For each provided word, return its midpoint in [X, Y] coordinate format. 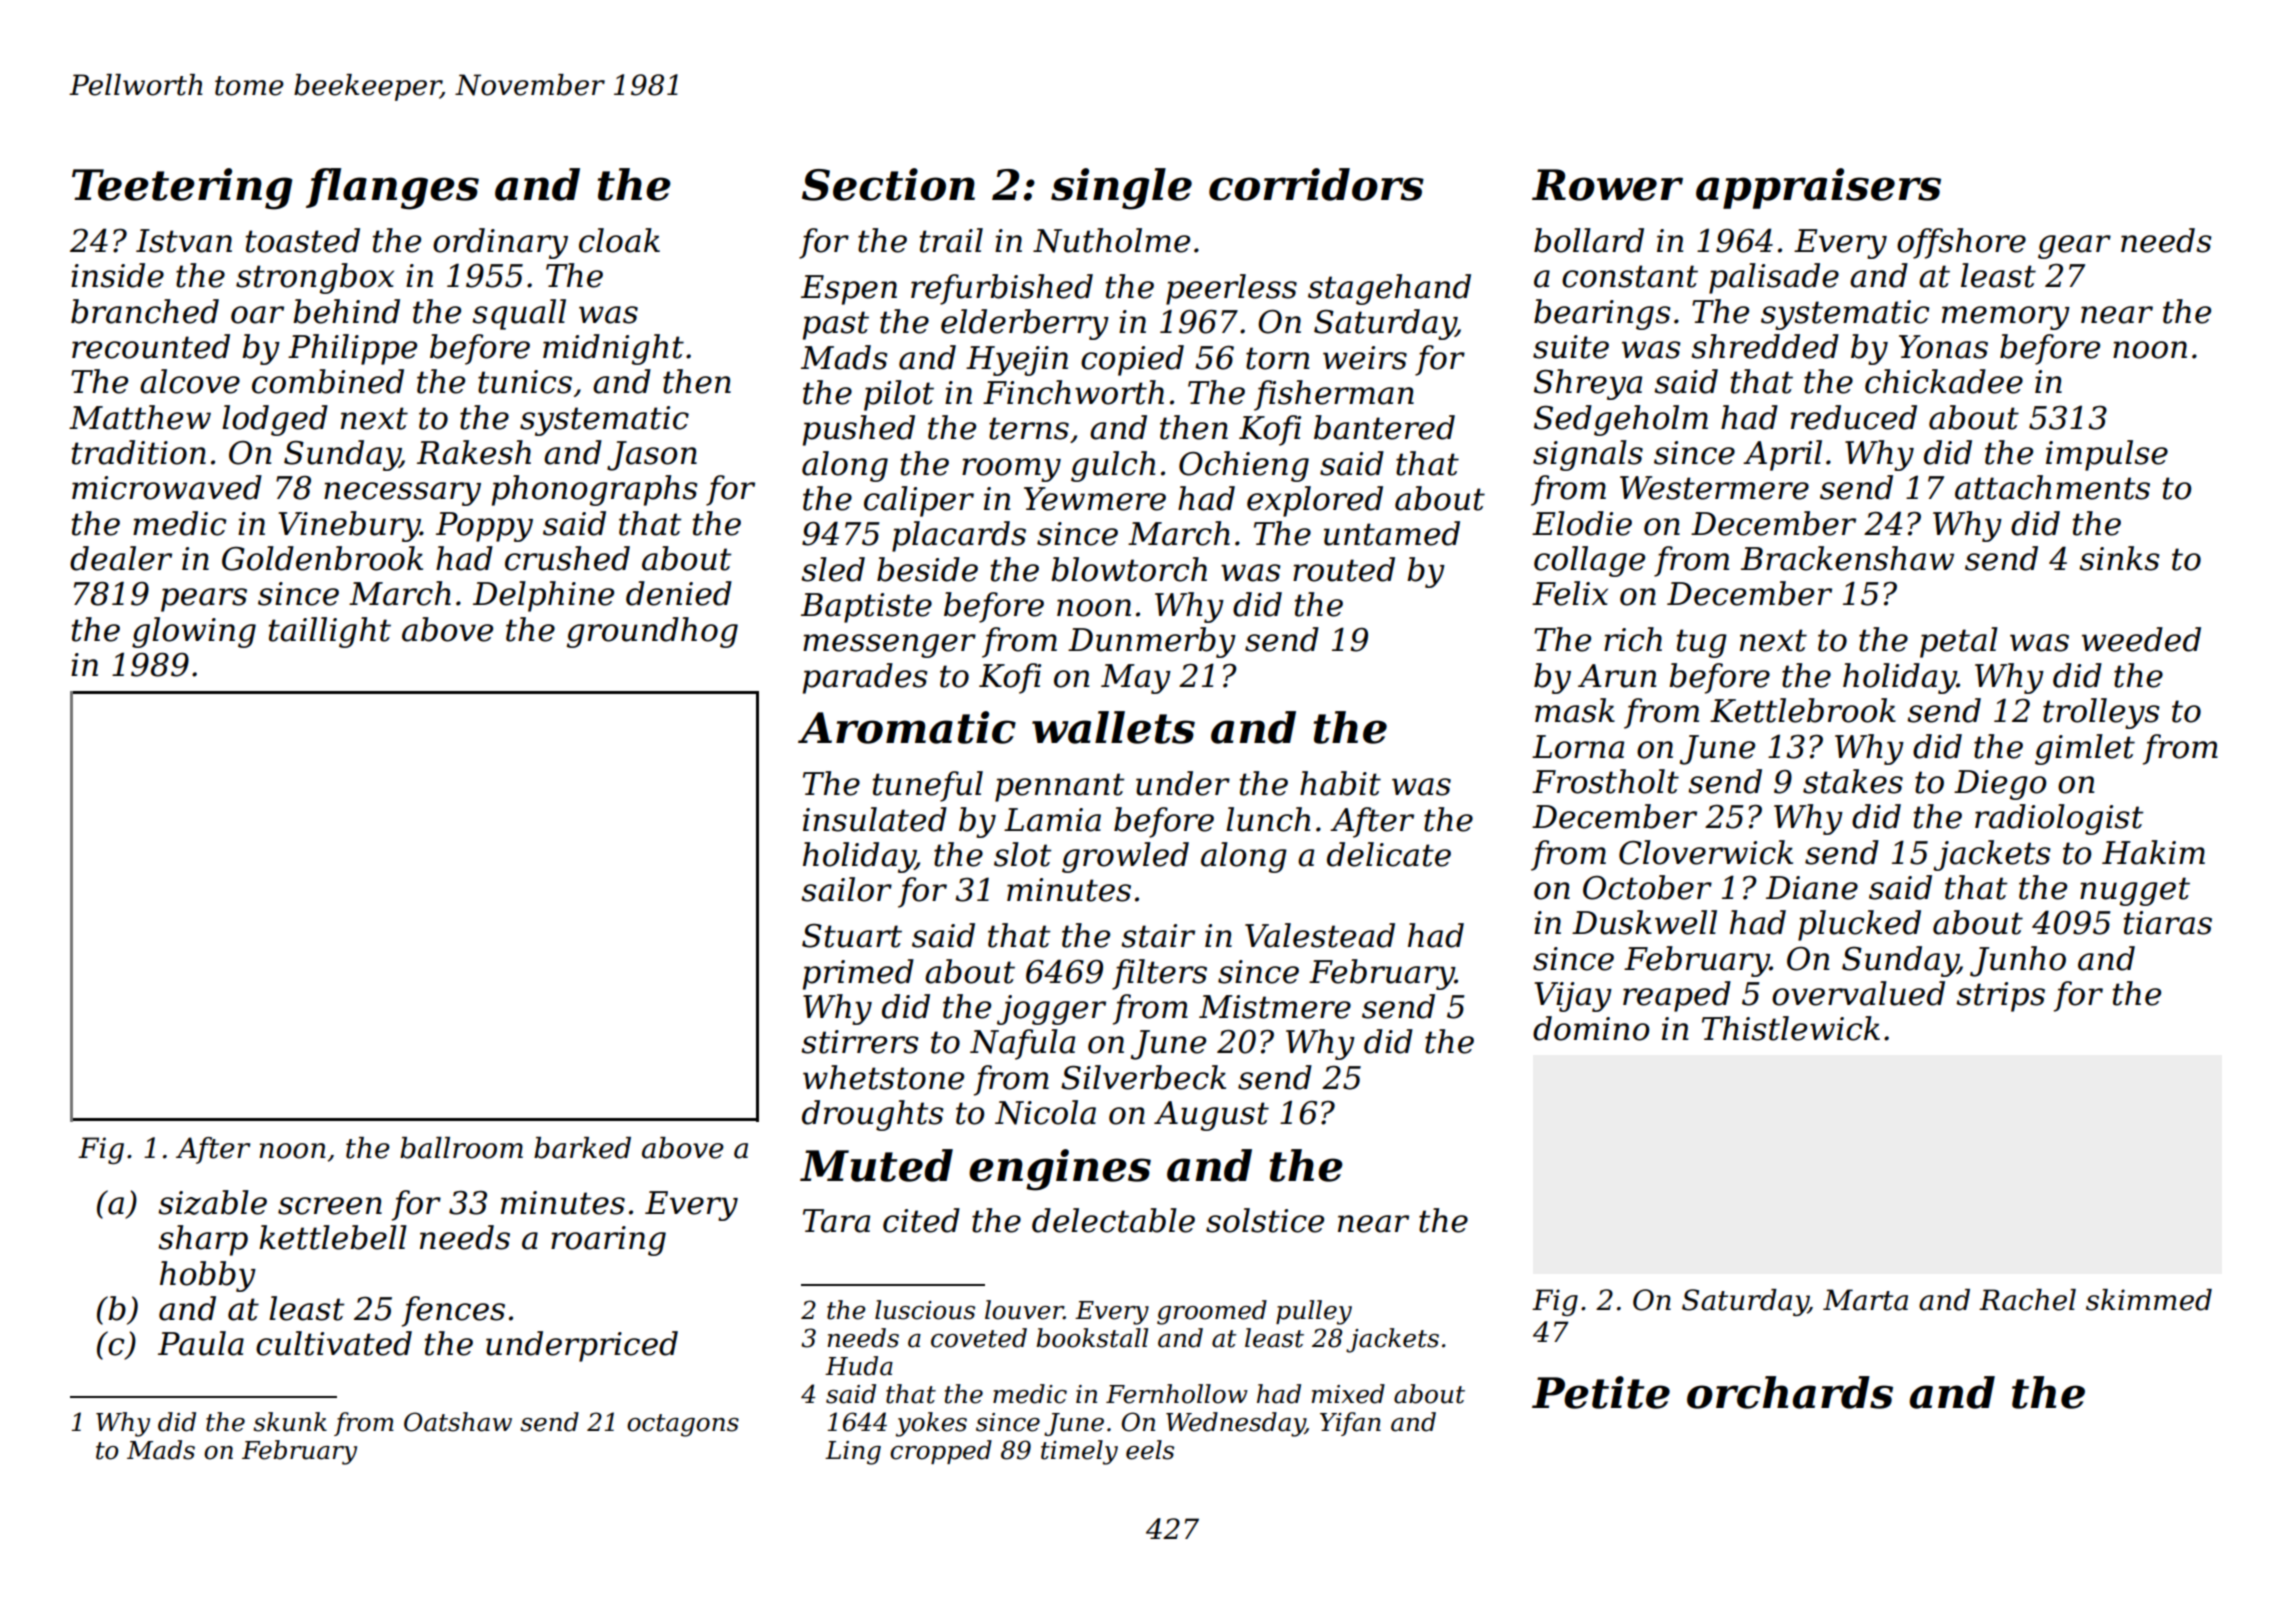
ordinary [500, 243]
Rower [1607, 185]
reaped [1677, 996]
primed [858, 974]
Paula [201, 1343]
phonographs [595, 490]
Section [888, 184]
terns [1029, 428]
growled [1125, 857]
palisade [1774, 278]
